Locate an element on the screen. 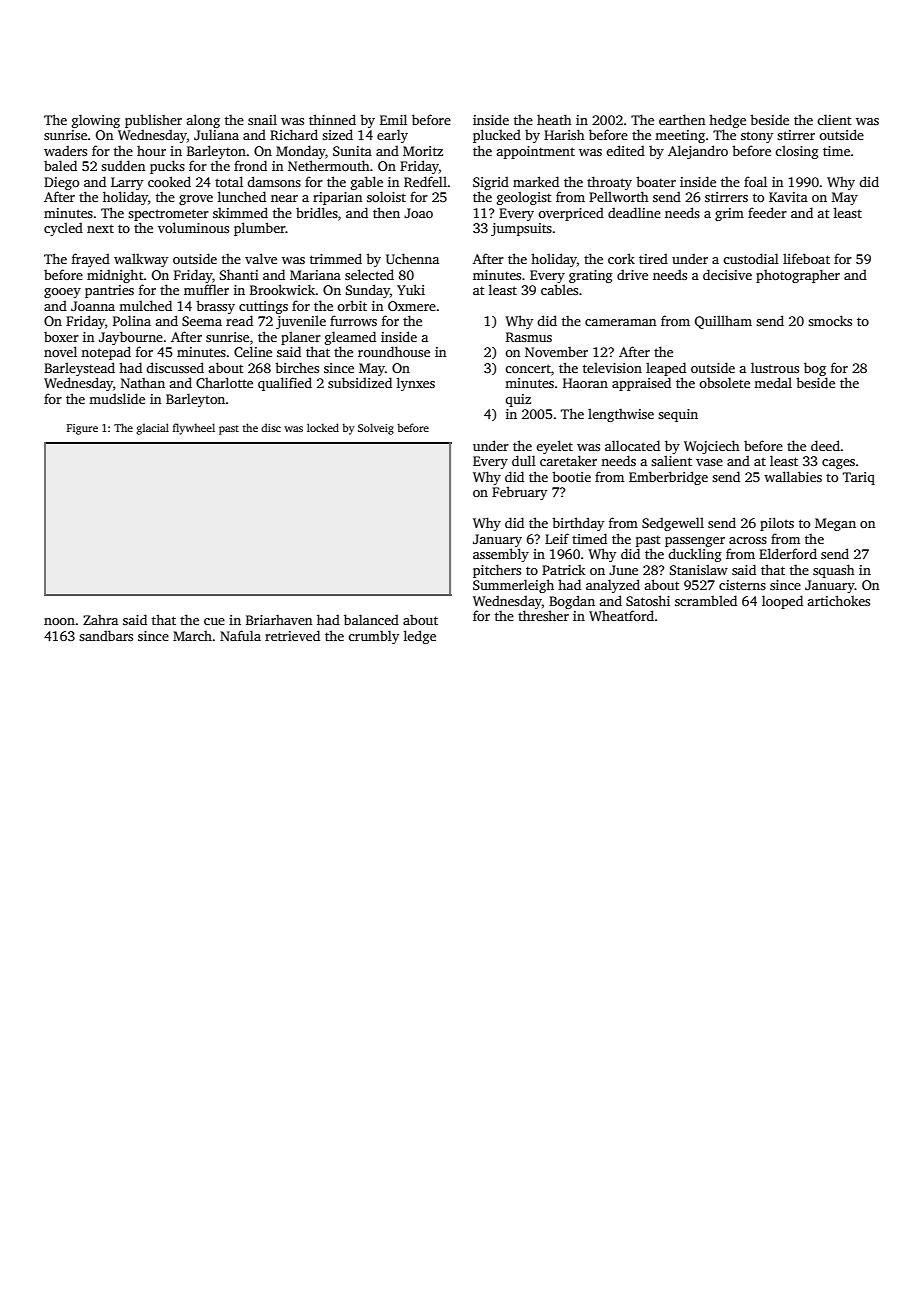 The width and height of the screenshot is (924, 1308). frayed is located at coordinates (91, 260).
